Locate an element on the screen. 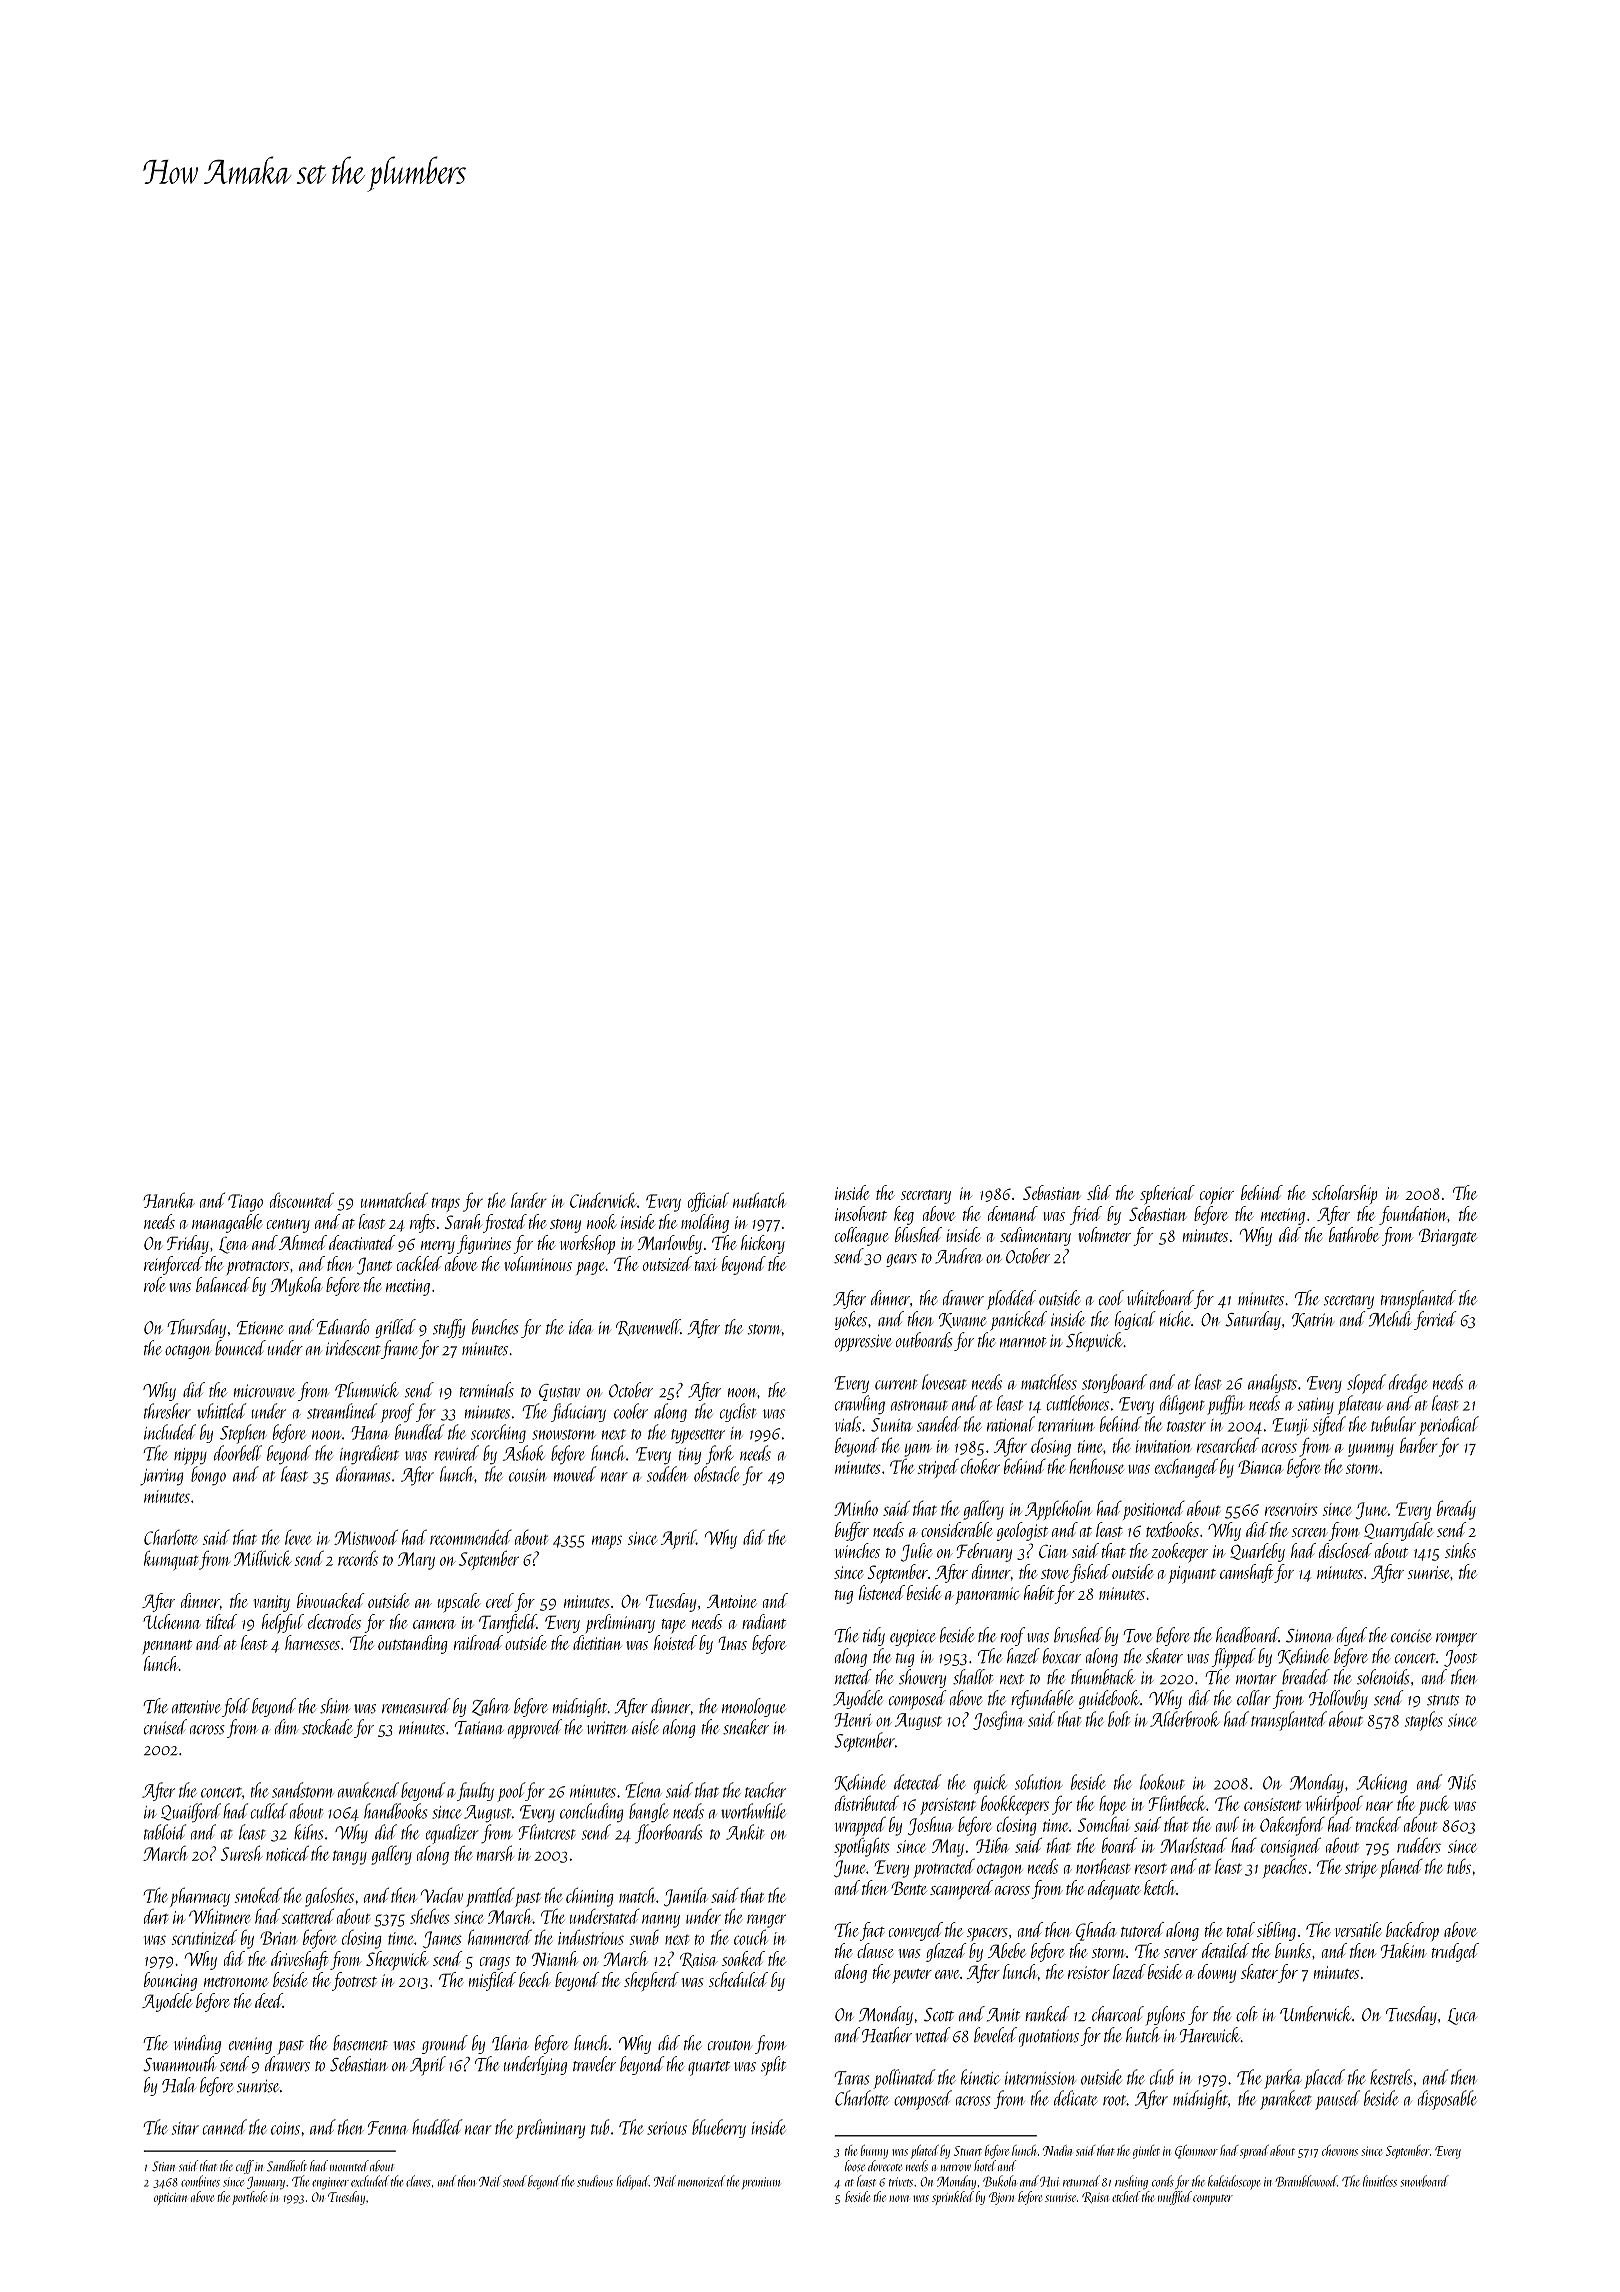  molding is located at coordinates (705, 1223).
